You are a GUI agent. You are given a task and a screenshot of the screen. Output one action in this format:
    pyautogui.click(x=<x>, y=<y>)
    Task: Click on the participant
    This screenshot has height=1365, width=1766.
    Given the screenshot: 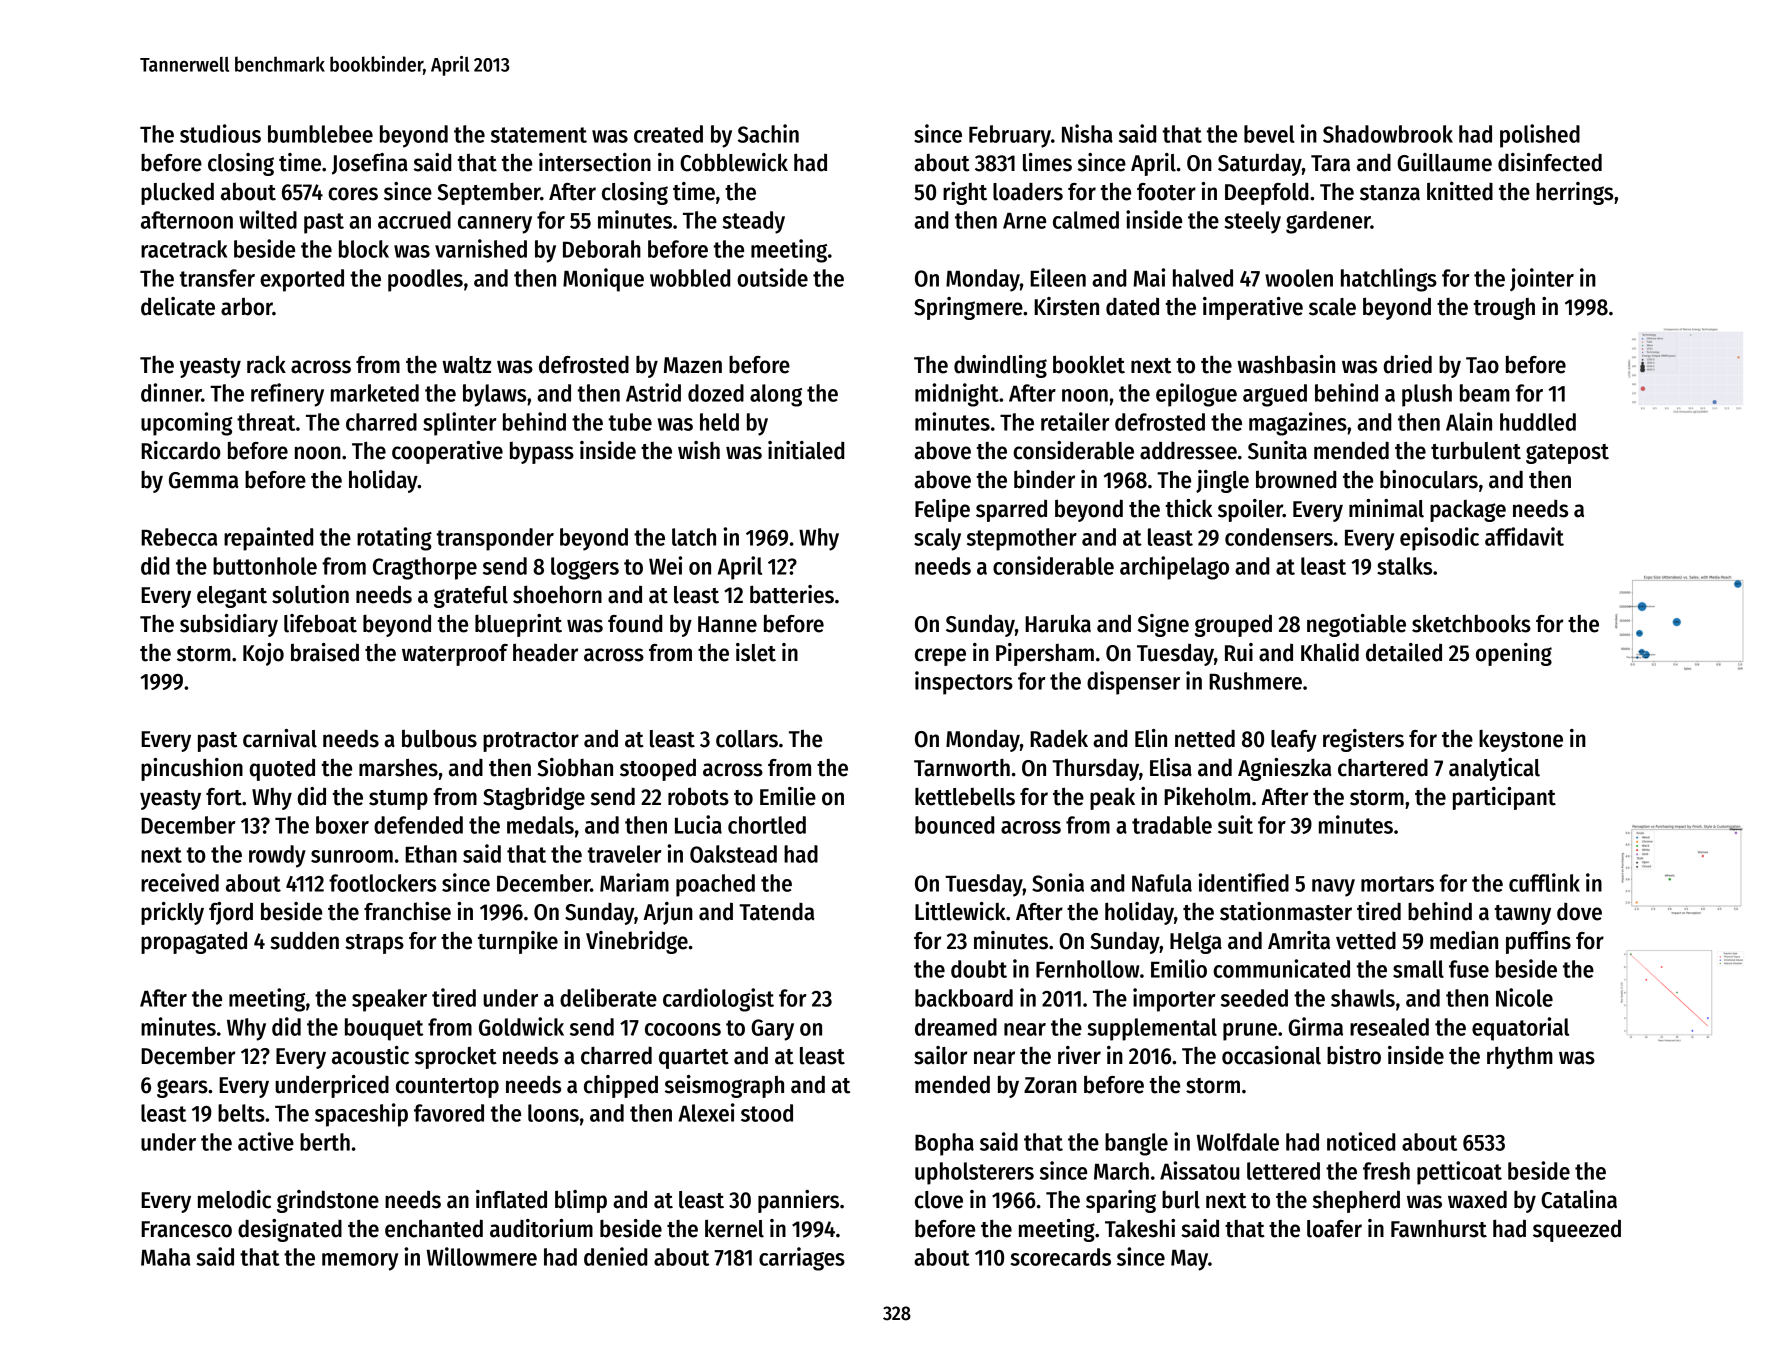 What is the action you would take?
    pyautogui.click(x=1504, y=798)
